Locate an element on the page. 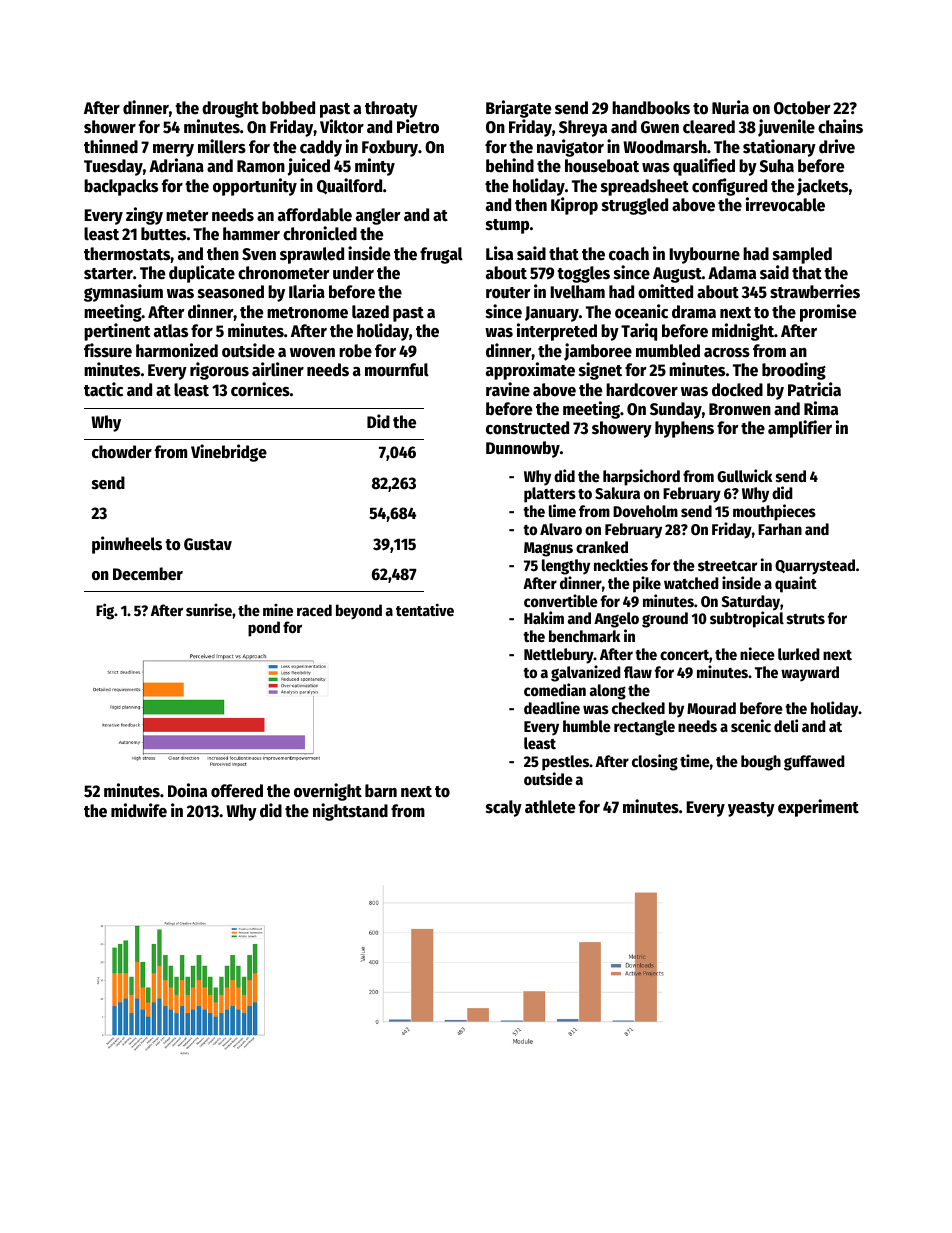 This document has height=1233, width=952. tactic is located at coordinates (103, 389).
